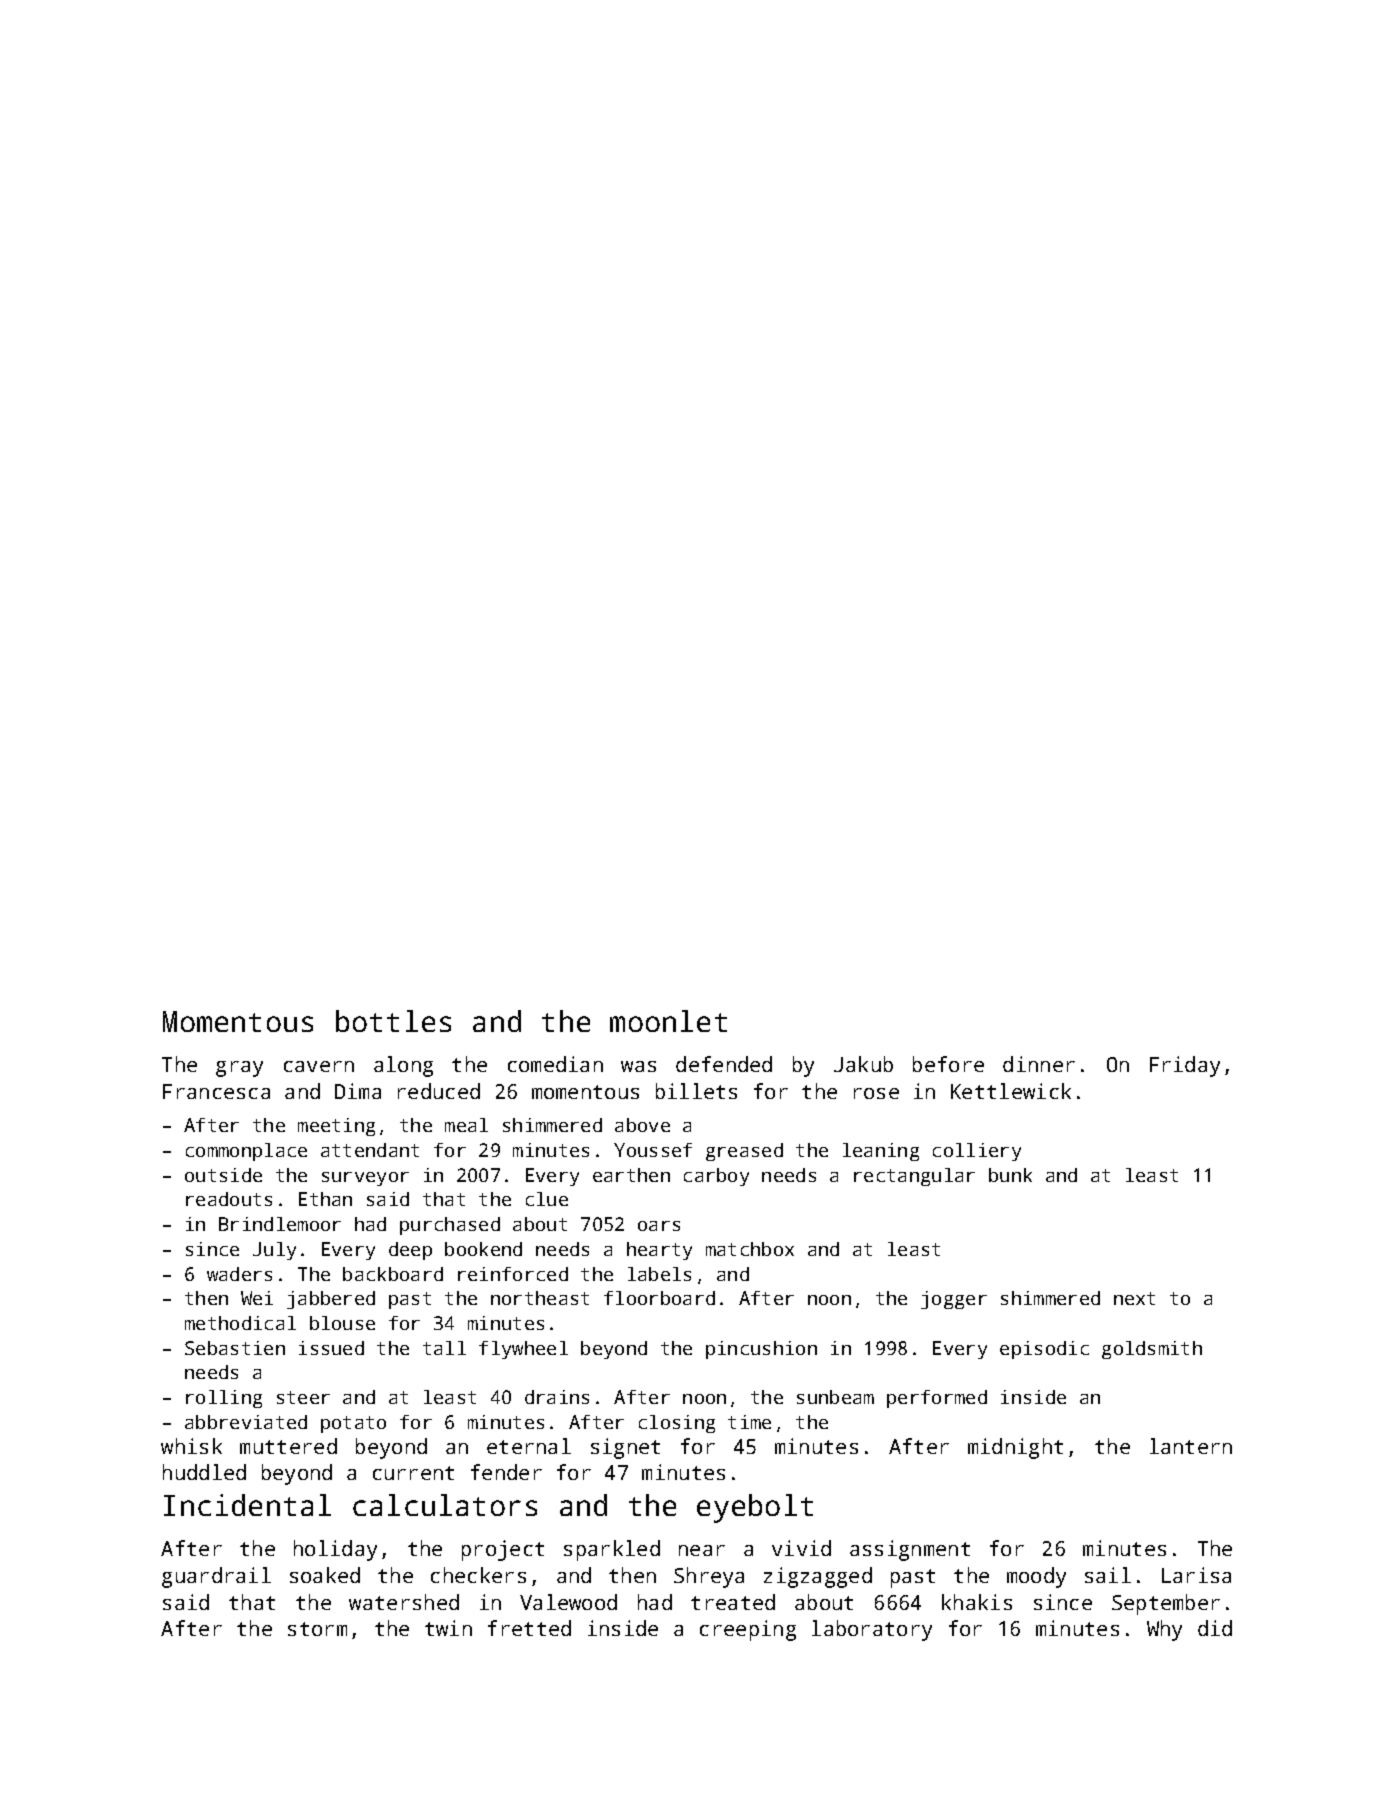  What do you see at coordinates (1185, 1066) in the document?
I see `Friday` at bounding box center [1185, 1066].
